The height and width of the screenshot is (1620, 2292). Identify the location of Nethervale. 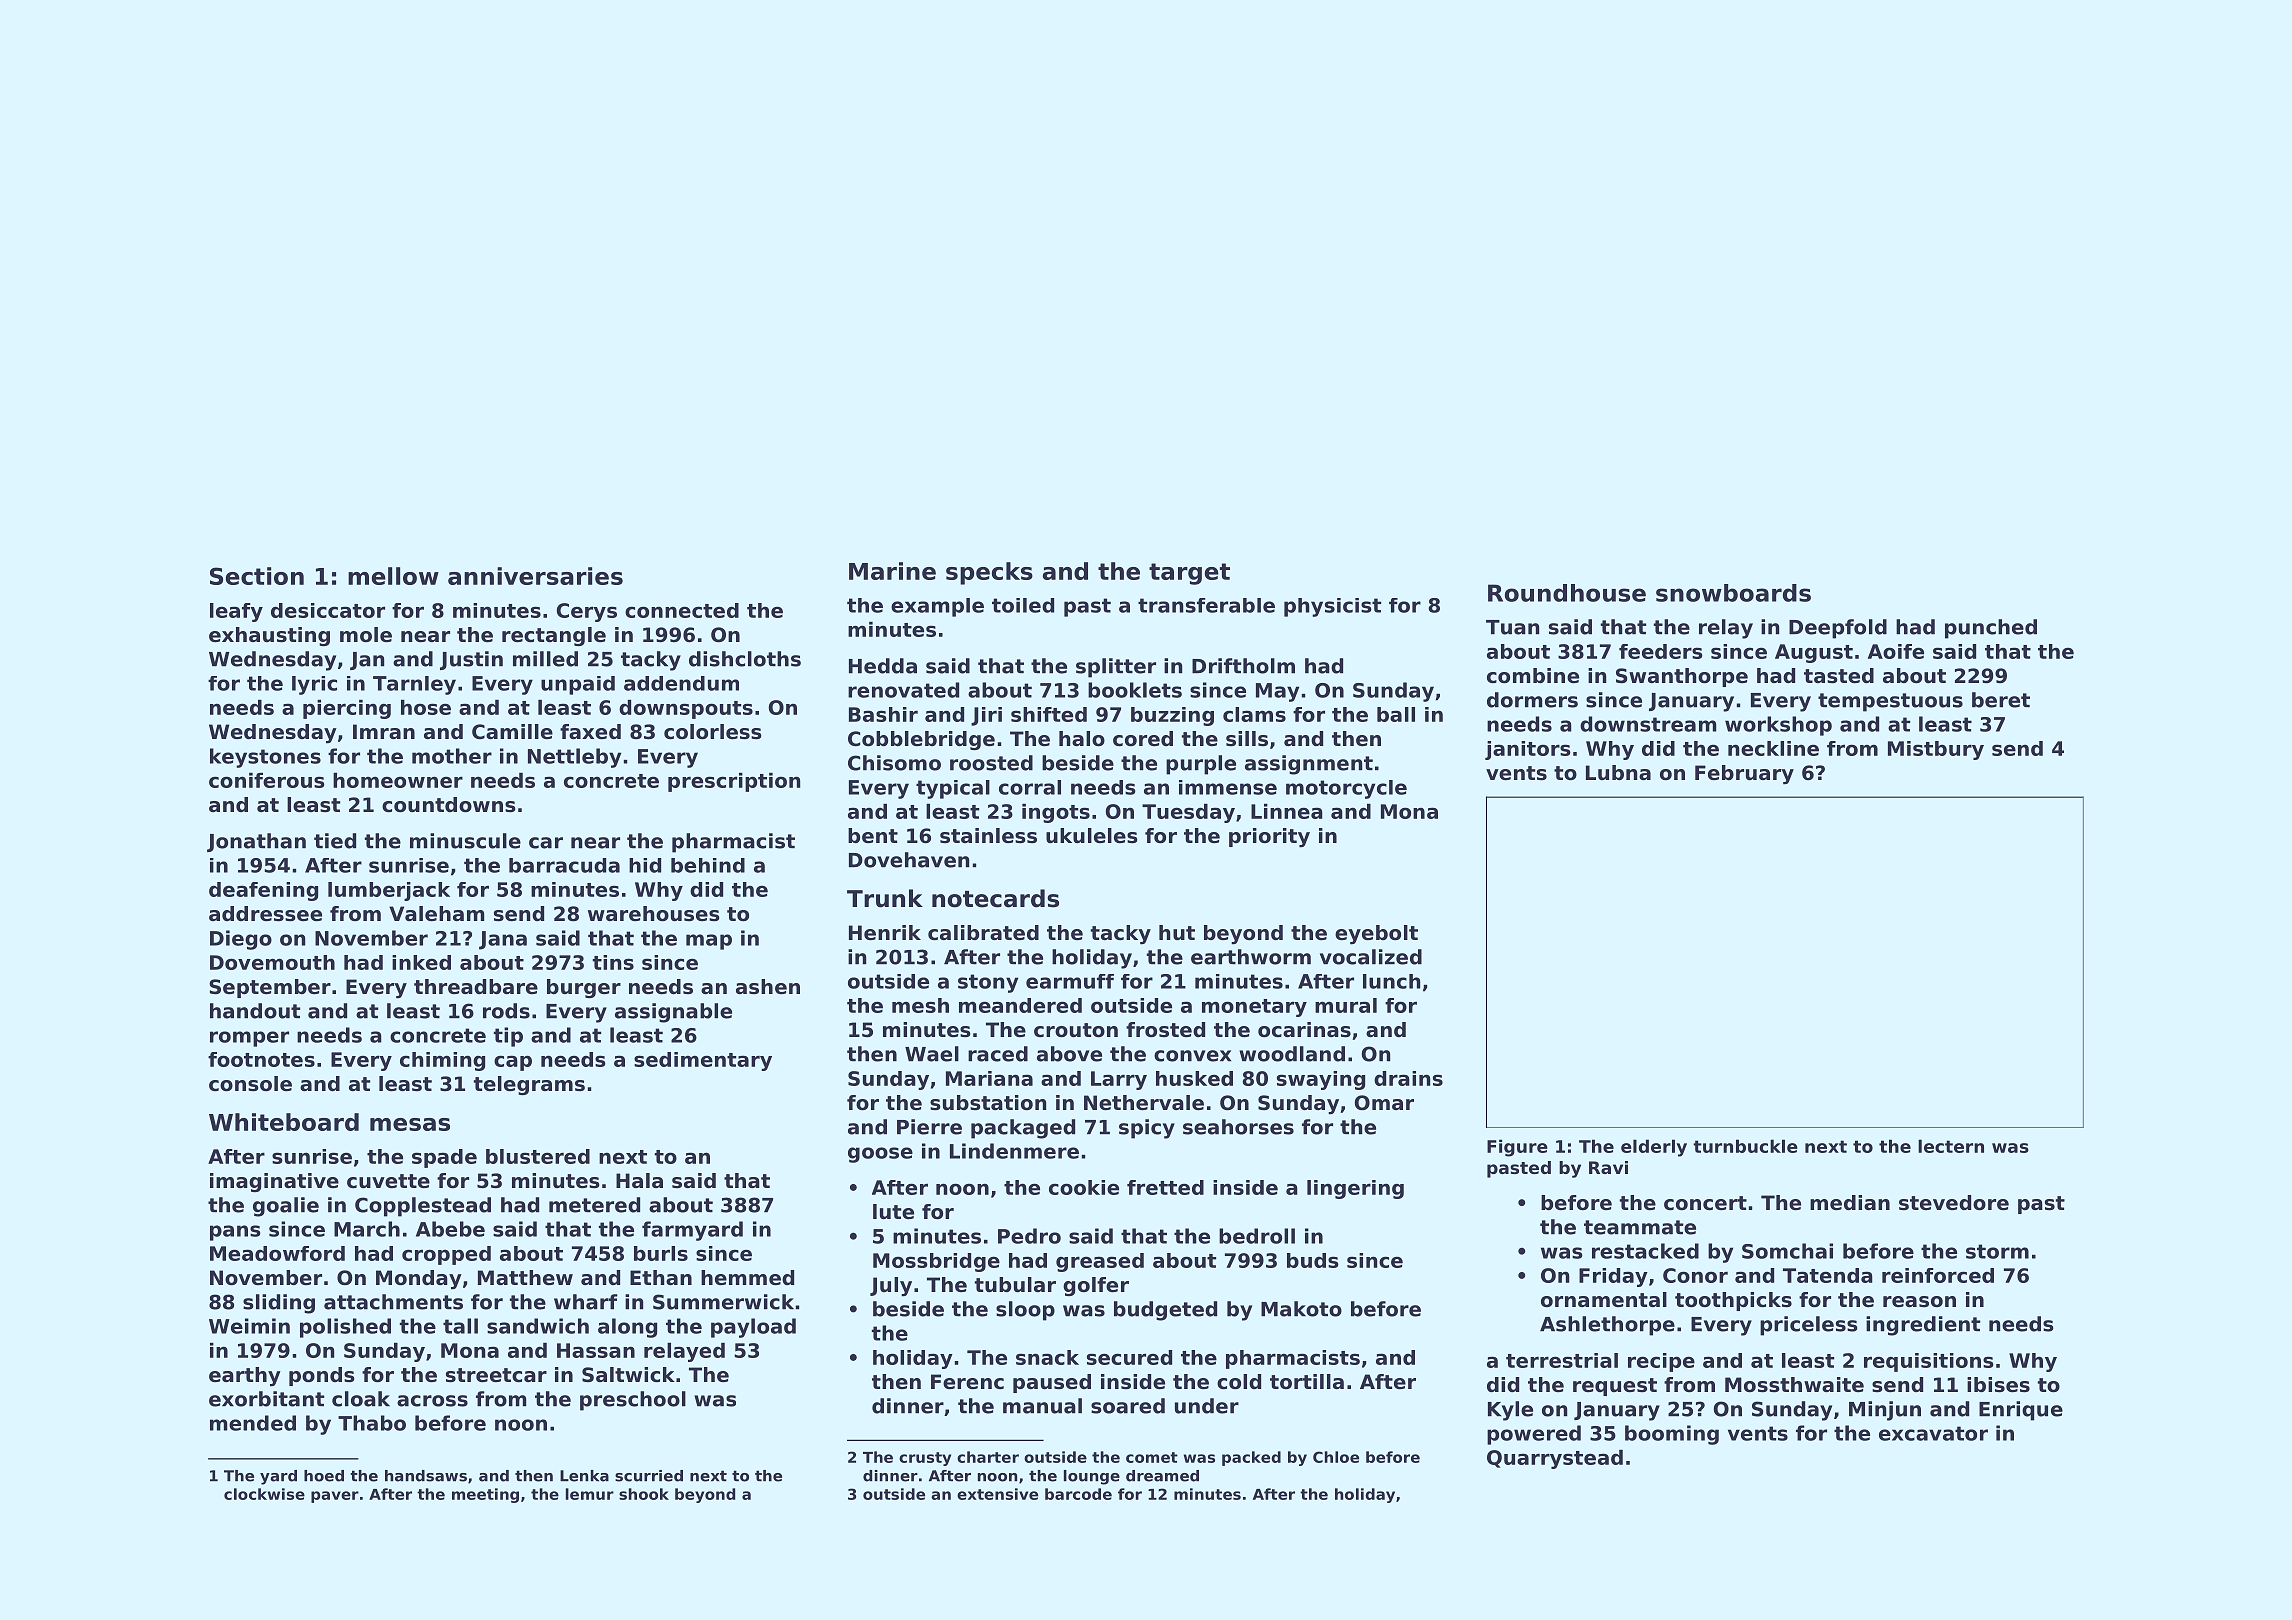
(1144, 1103).
